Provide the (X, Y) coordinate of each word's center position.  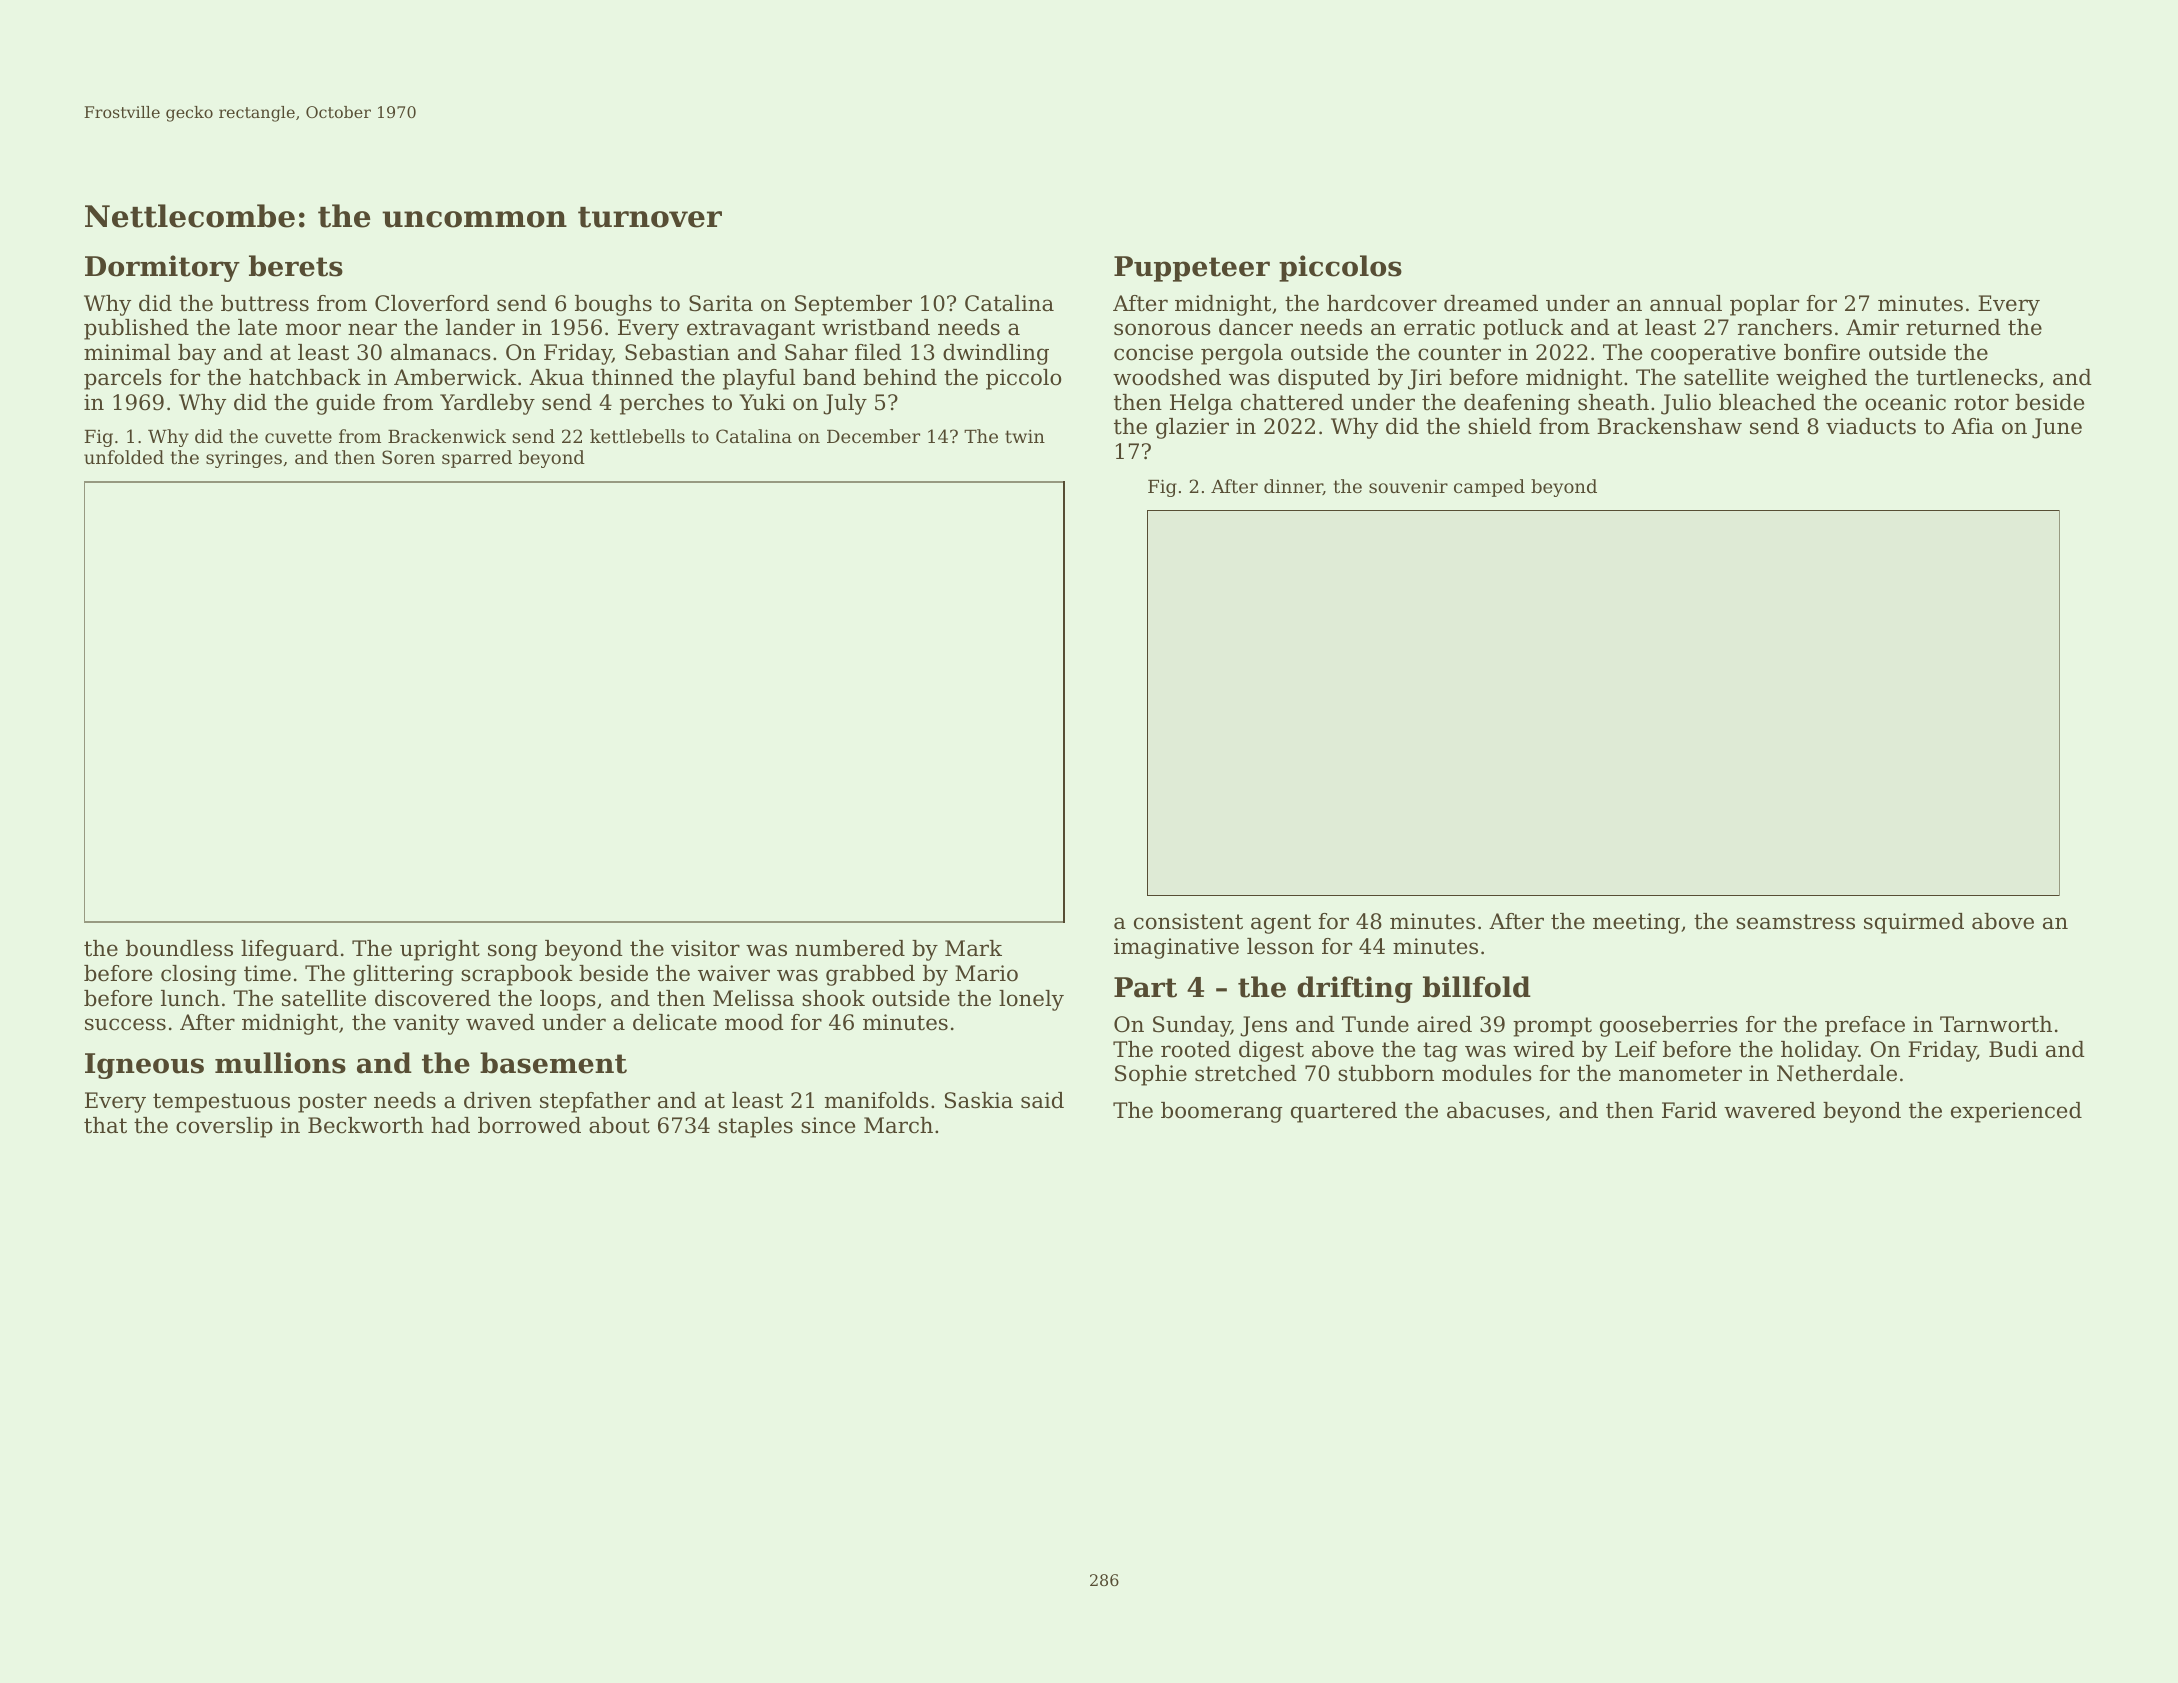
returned (1953, 327)
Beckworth (366, 1125)
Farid (1689, 1110)
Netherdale (1837, 1073)
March (898, 1125)
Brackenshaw (1669, 426)
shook (833, 998)
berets (296, 266)
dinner (1293, 487)
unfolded (124, 457)
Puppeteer (1192, 269)
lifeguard (290, 950)
